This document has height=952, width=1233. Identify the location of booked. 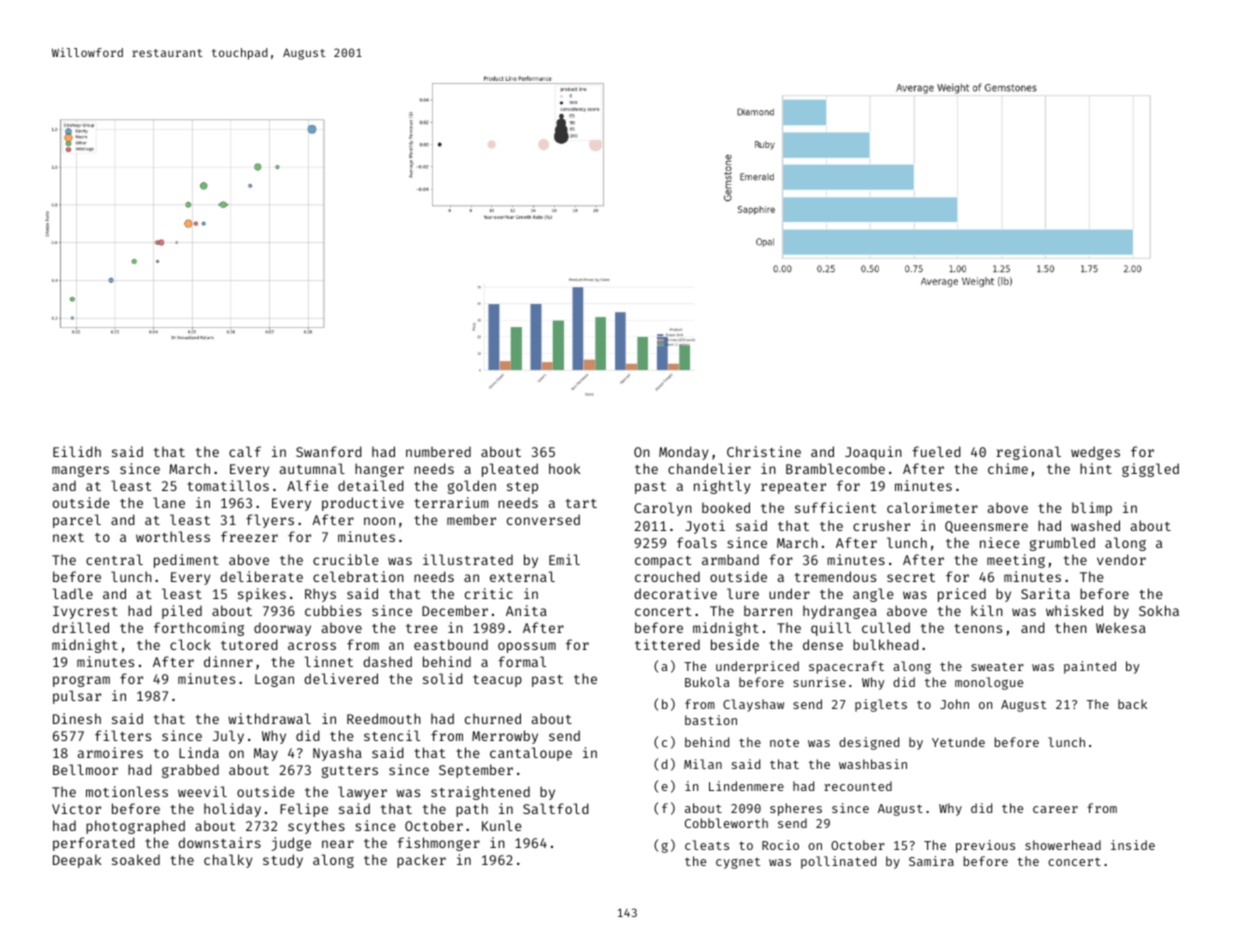
(726, 507).
